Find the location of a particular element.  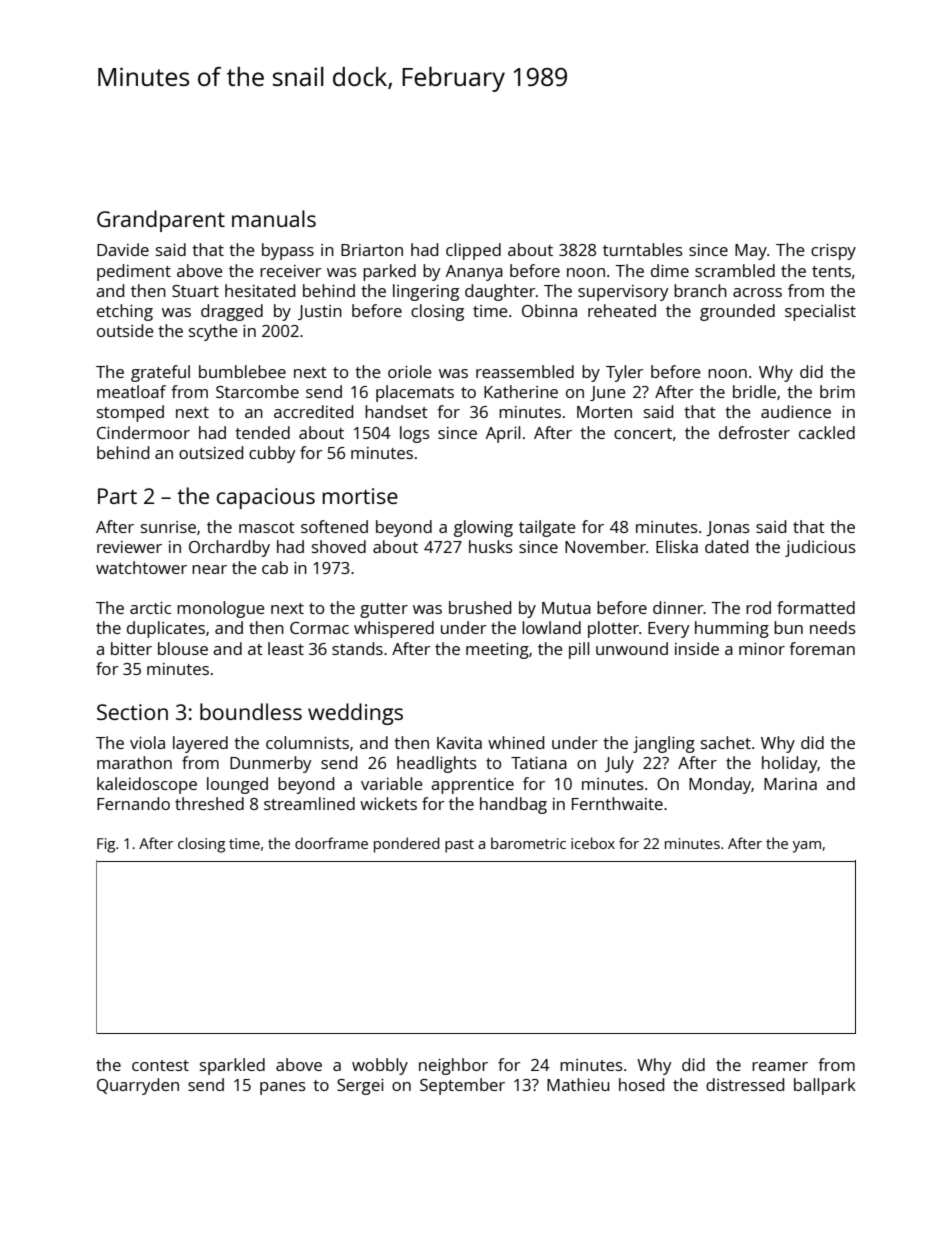

stands is located at coordinates (357, 648).
